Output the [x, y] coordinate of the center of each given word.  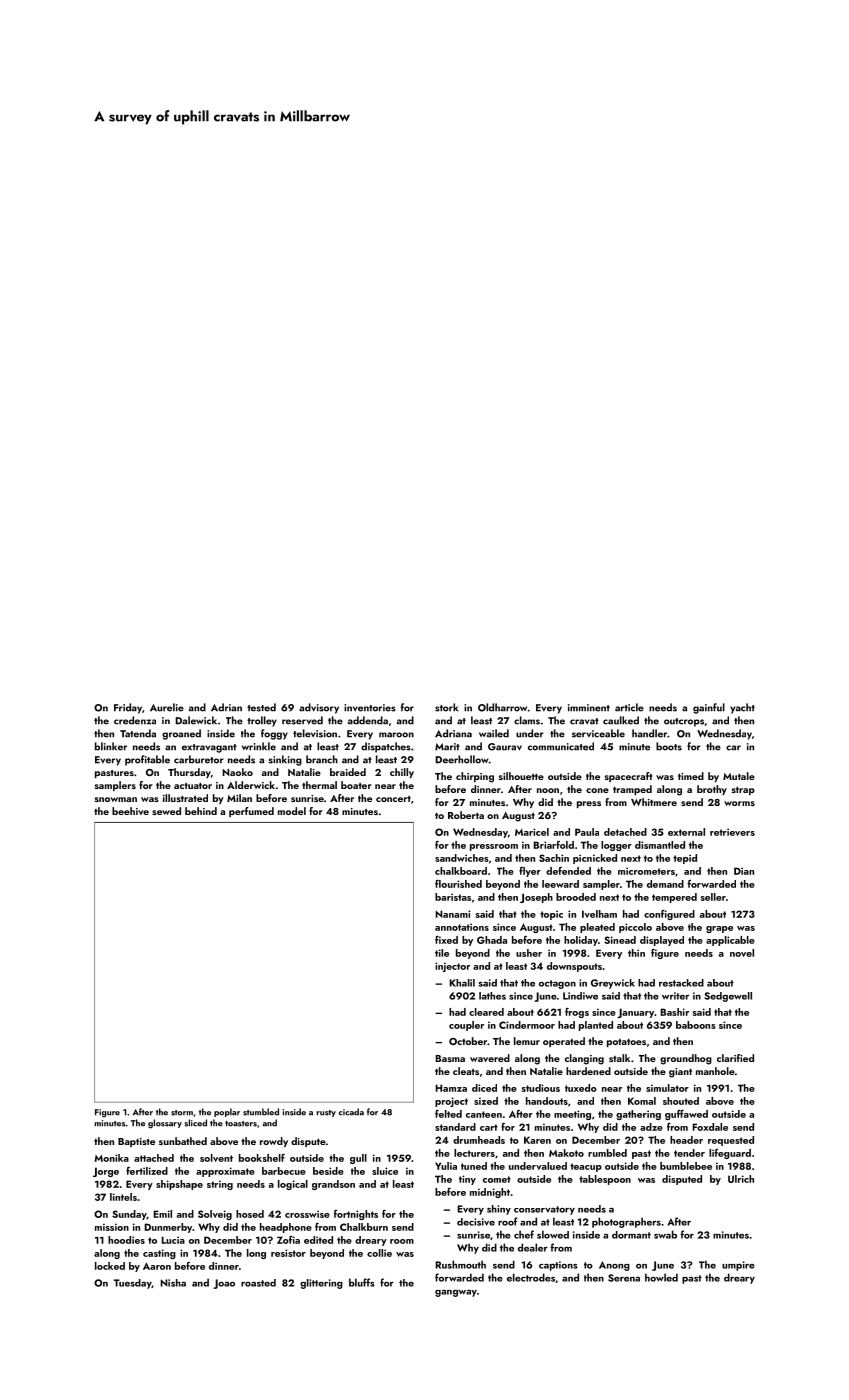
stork [446, 707]
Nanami [452, 914]
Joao [224, 1284]
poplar [227, 1112]
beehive [130, 811]
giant [680, 1073]
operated [564, 1042]
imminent [589, 708]
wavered [490, 1058]
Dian [744, 871]
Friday [128, 708]
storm [182, 1113]
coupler [466, 1026]
